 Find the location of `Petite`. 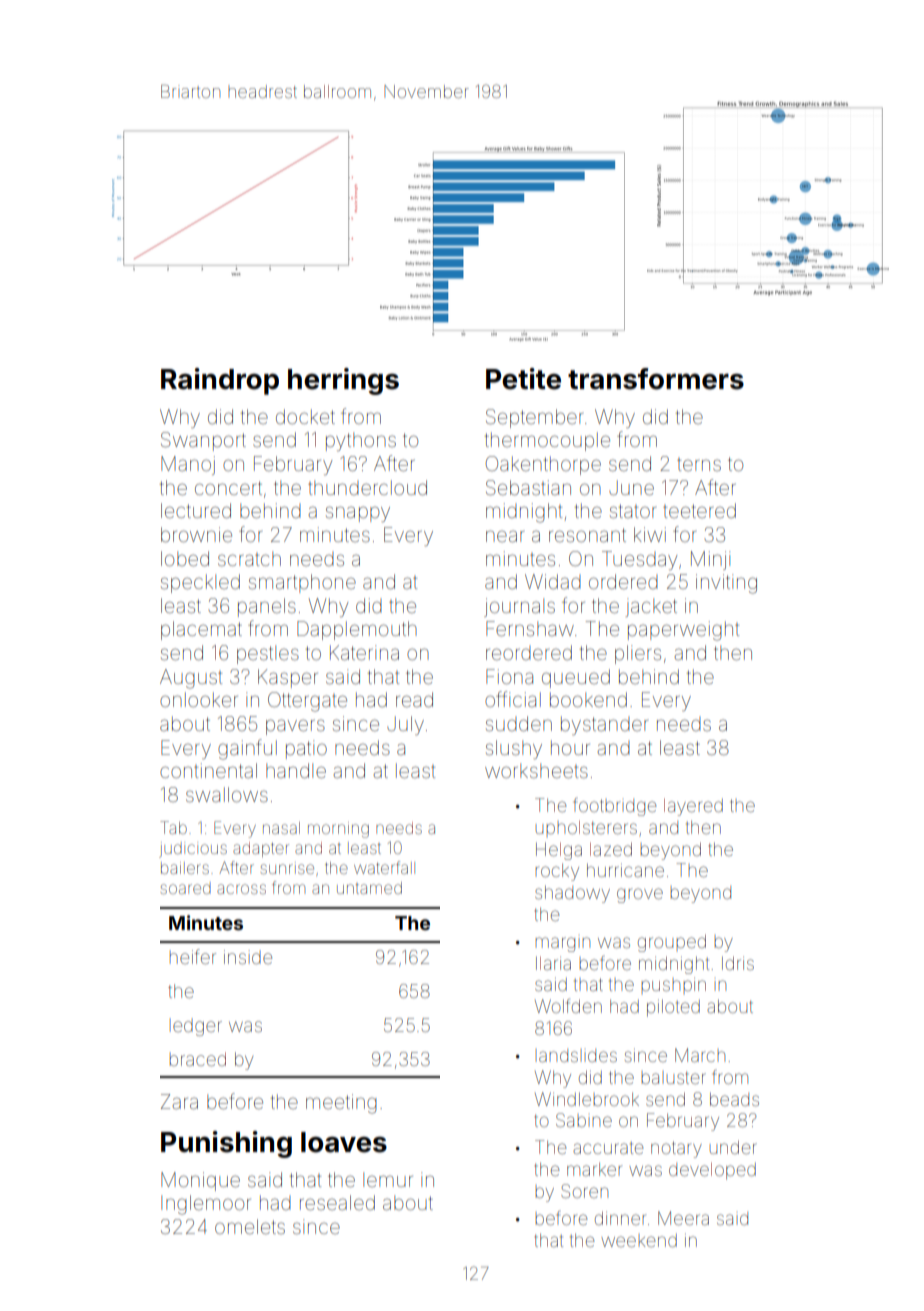

Petite is located at coordinates (523, 379).
